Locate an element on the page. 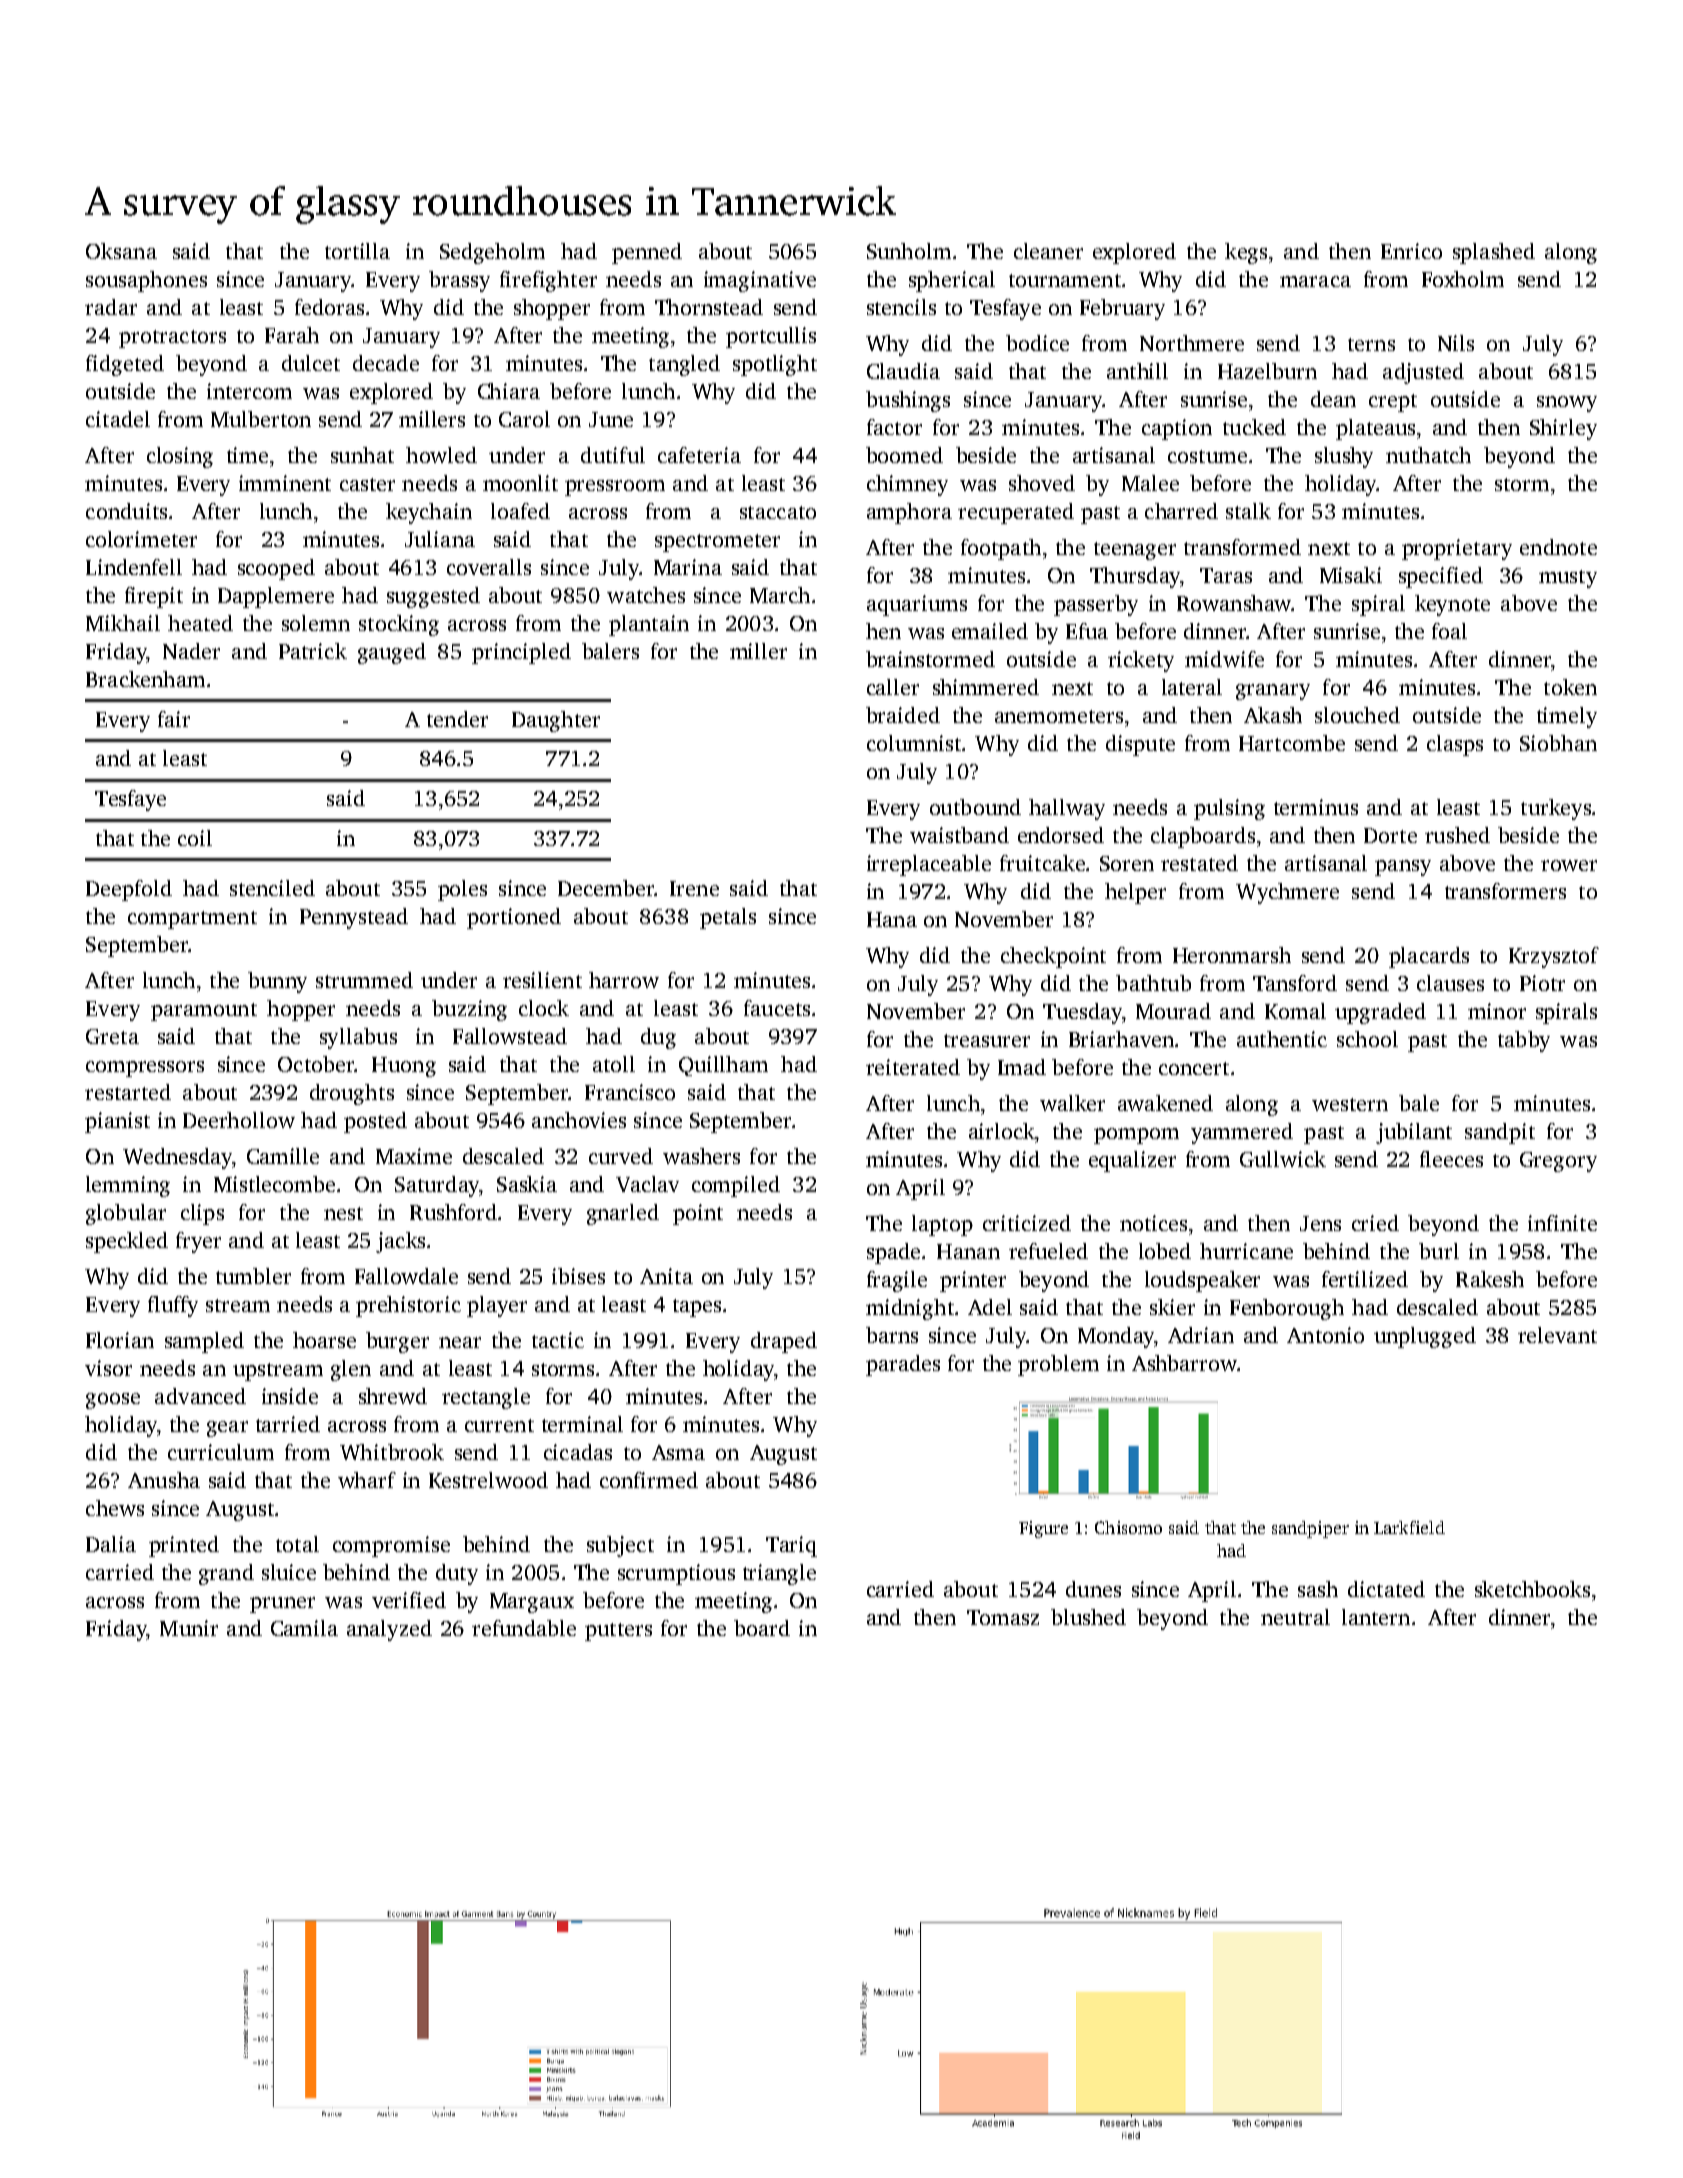  Enrico is located at coordinates (1411, 251).
